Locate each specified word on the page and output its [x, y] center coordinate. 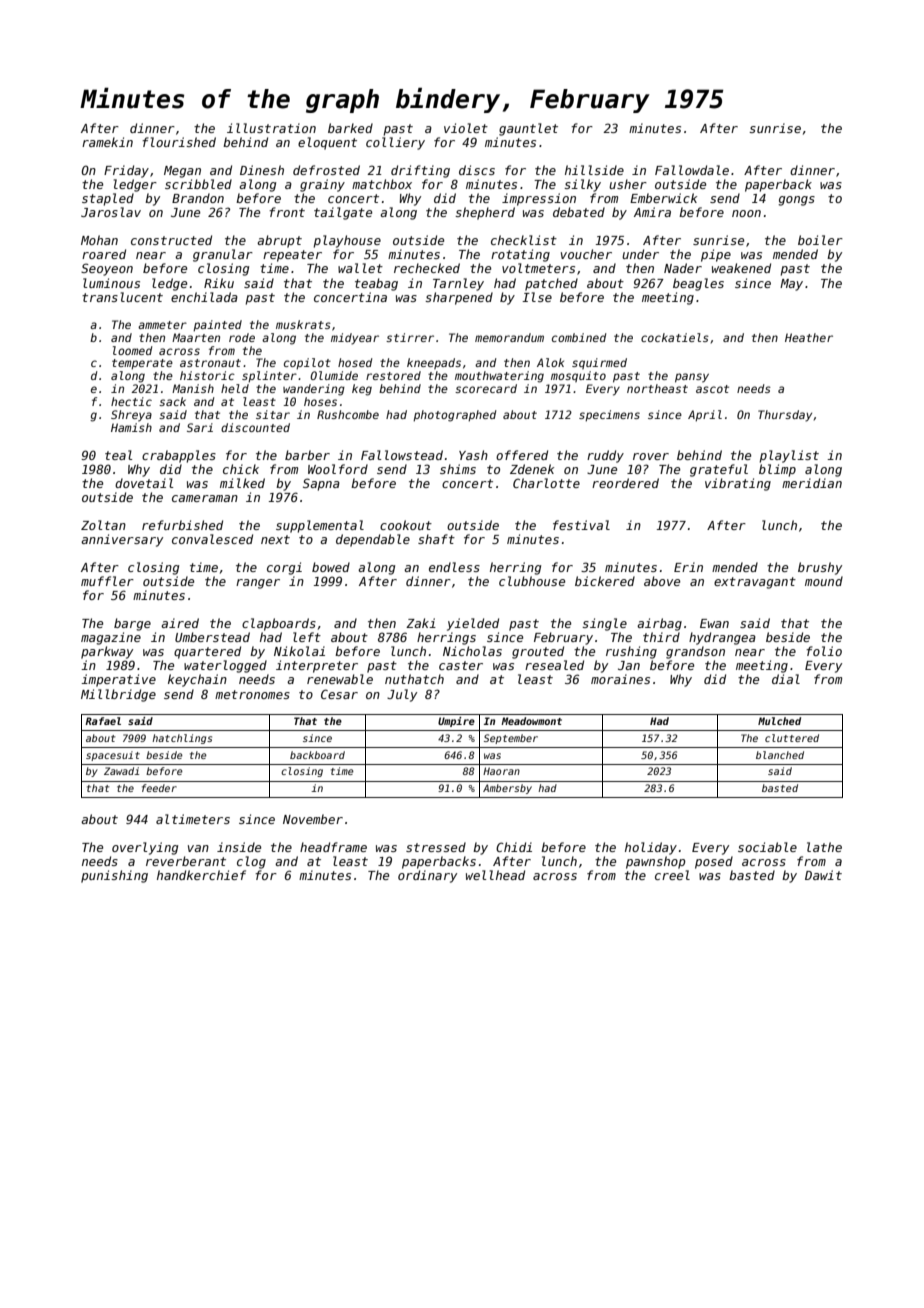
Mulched [779, 721]
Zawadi [121, 771]
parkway [107, 652]
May [791, 285]
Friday [126, 171]
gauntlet [528, 129]
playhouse [347, 241]
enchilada [204, 297]
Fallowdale [692, 170]
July [402, 695]
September [511, 739]
